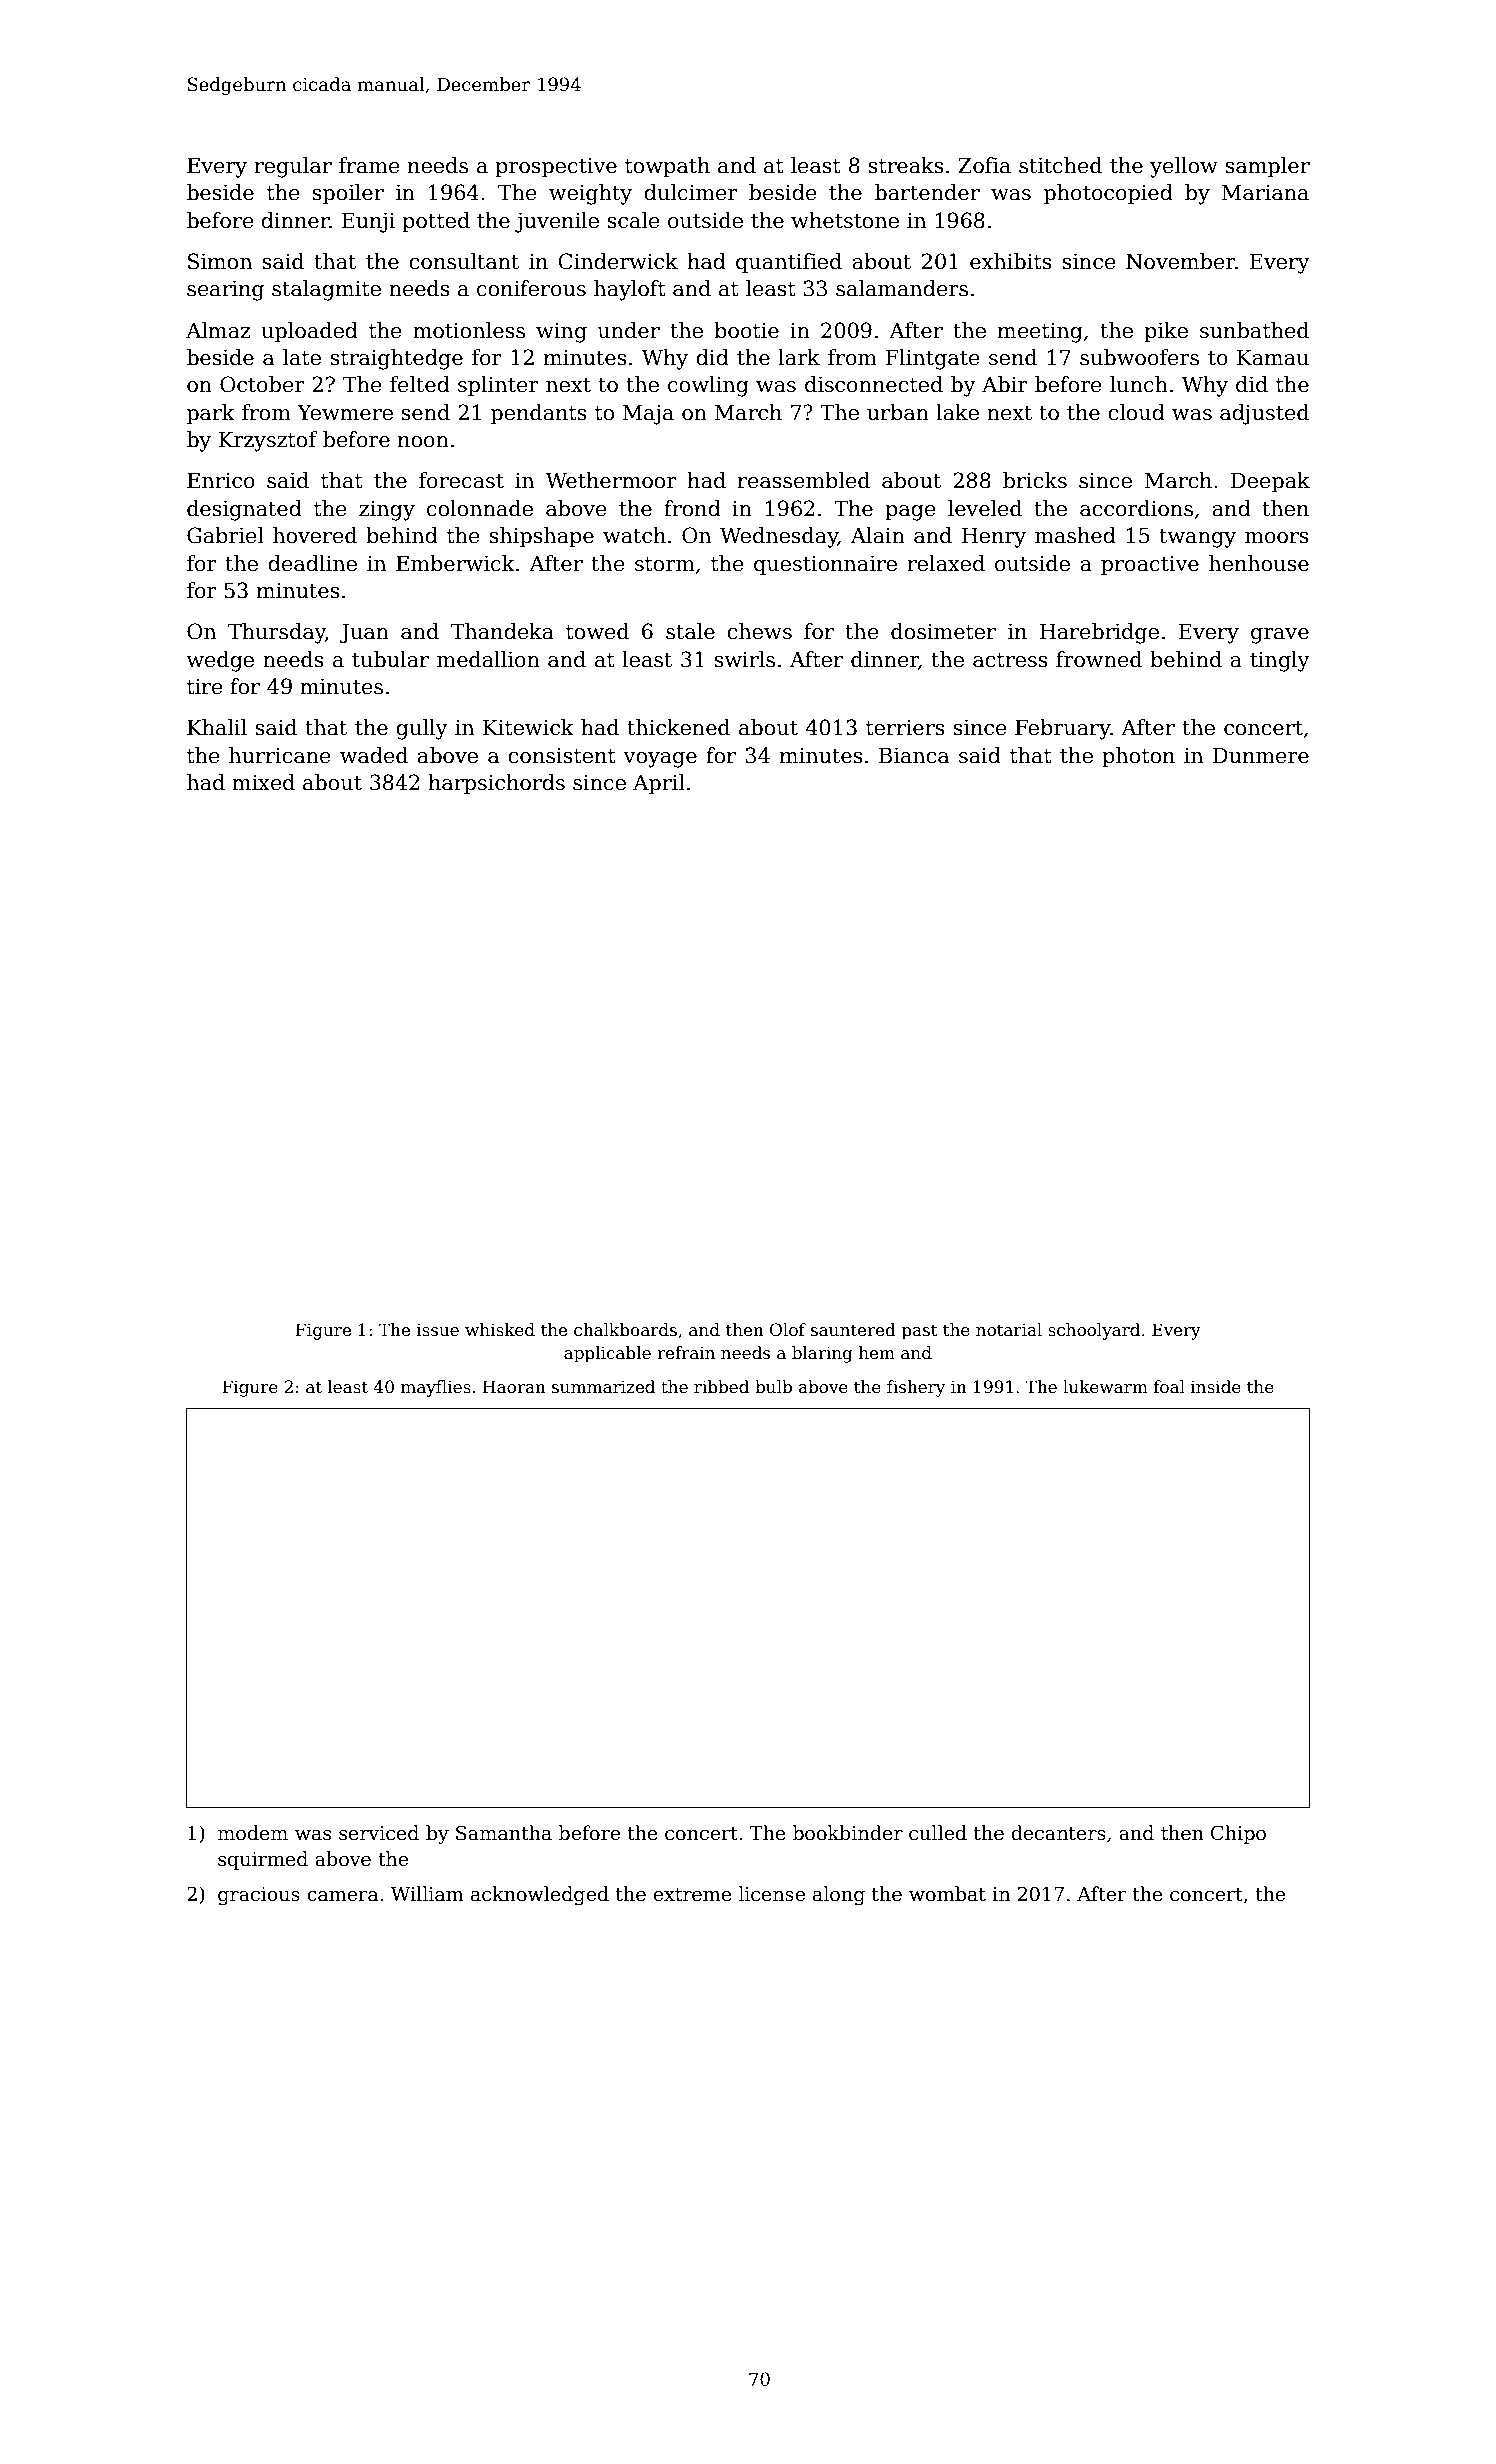 The image size is (1496, 2464). I want to click on whetstone, so click(845, 220).
